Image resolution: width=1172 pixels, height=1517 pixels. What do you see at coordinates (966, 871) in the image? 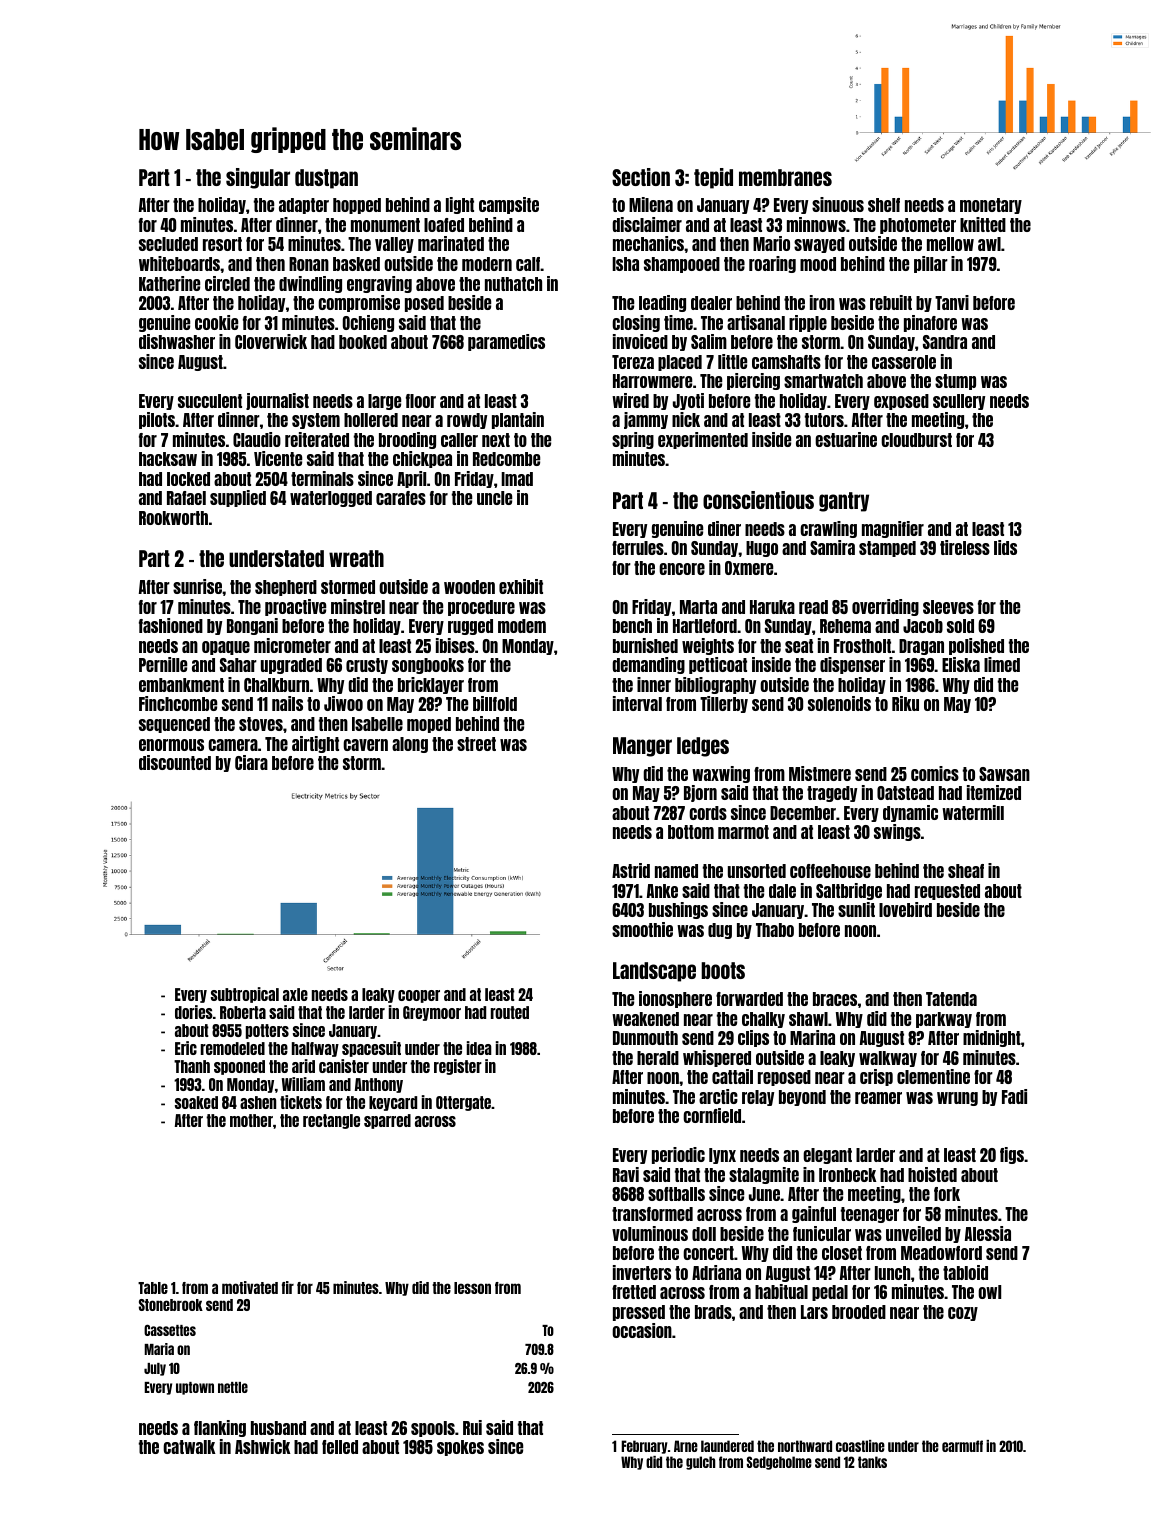
I see `sheaf` at bounding box center [966, 871].
